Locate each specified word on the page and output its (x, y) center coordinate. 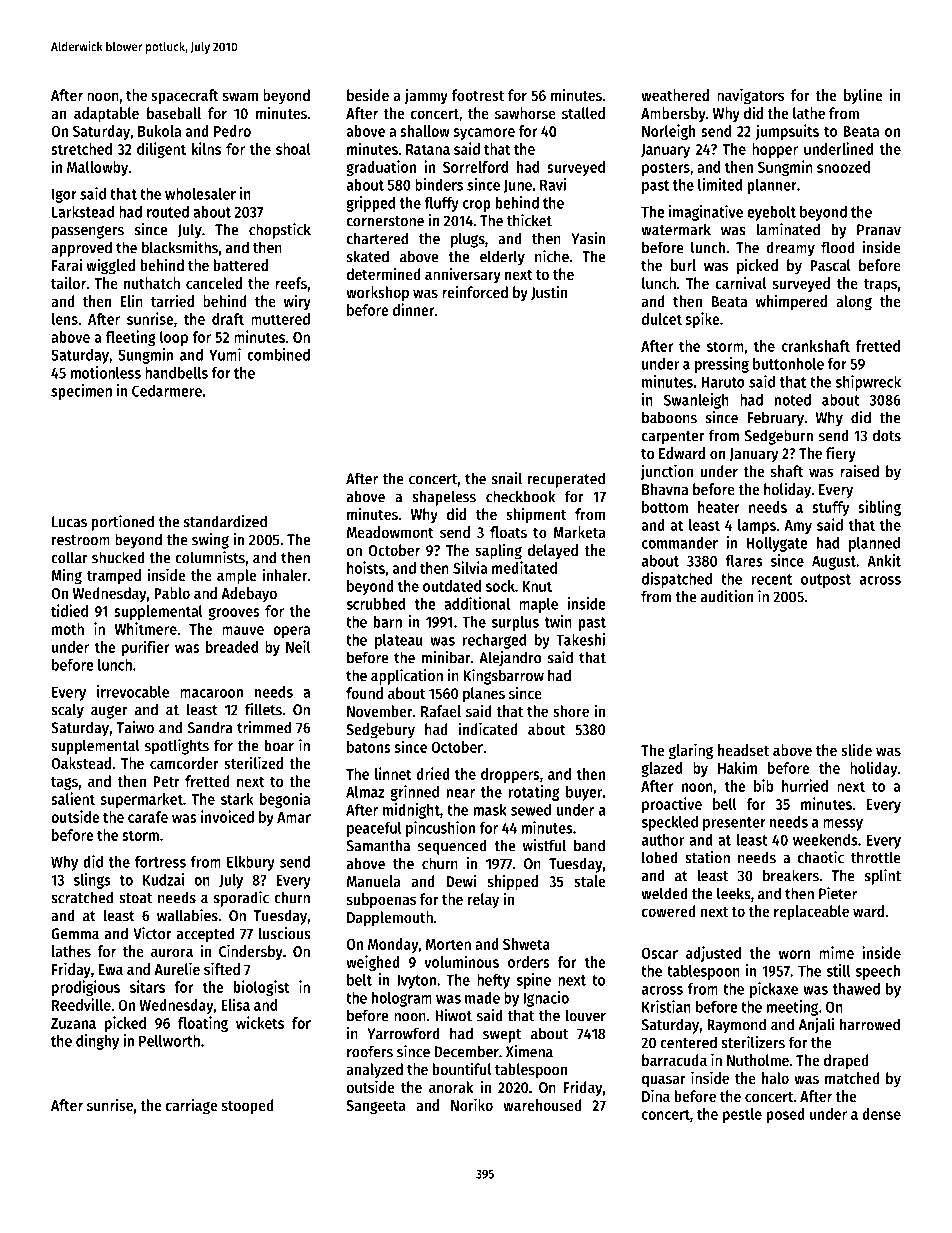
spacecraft (185, 97)
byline (863, 96)
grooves (234, 614)
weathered (675, 95)
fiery (841, 454)
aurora (172, 952)
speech (878, 972)
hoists (366, 567)
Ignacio (546, 999)
